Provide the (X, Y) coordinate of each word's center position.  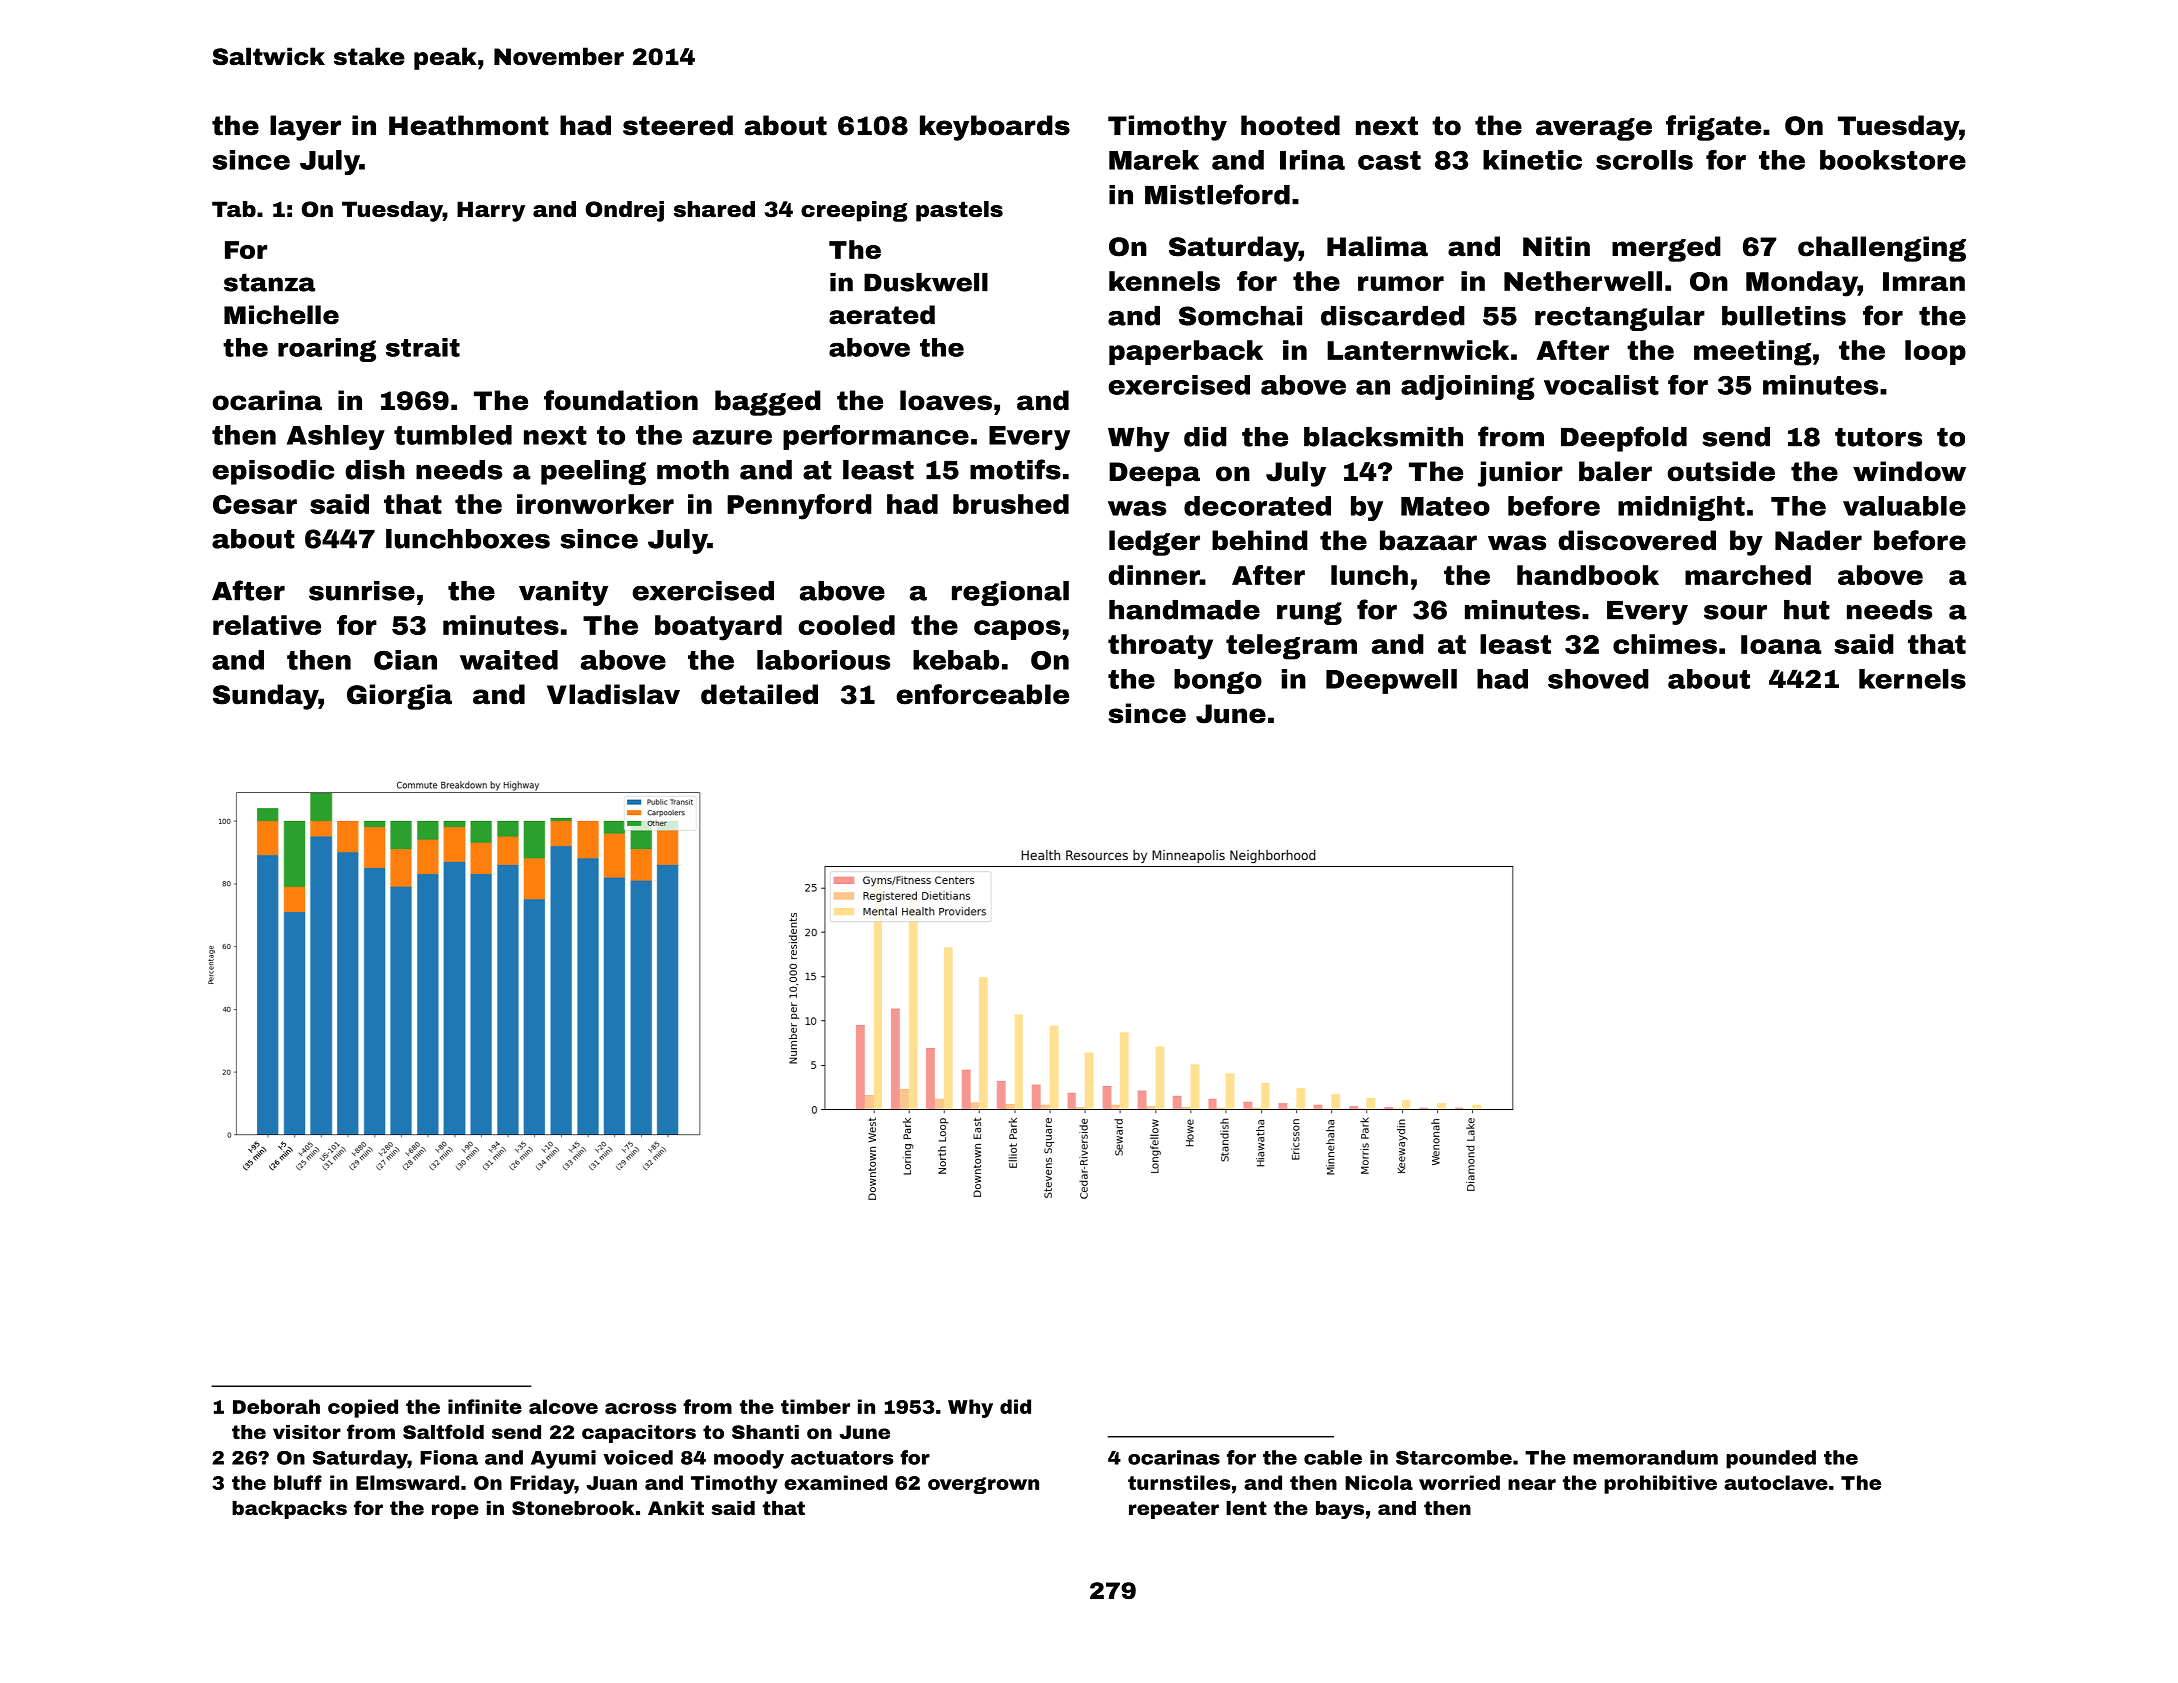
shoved (1598, 679)
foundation (621, 400)
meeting (1753, 353)
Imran (1924, 281)
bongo (1218, 681)
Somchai (1240, 316)
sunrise (362, 591)
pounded (1771, 1459)
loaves (946, 400)
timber (815, 1406)
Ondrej (625, 211)
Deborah (276, 1406)
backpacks (289, 1510)
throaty (1160, 647)
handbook (1588, 575)
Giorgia (399, 697)
